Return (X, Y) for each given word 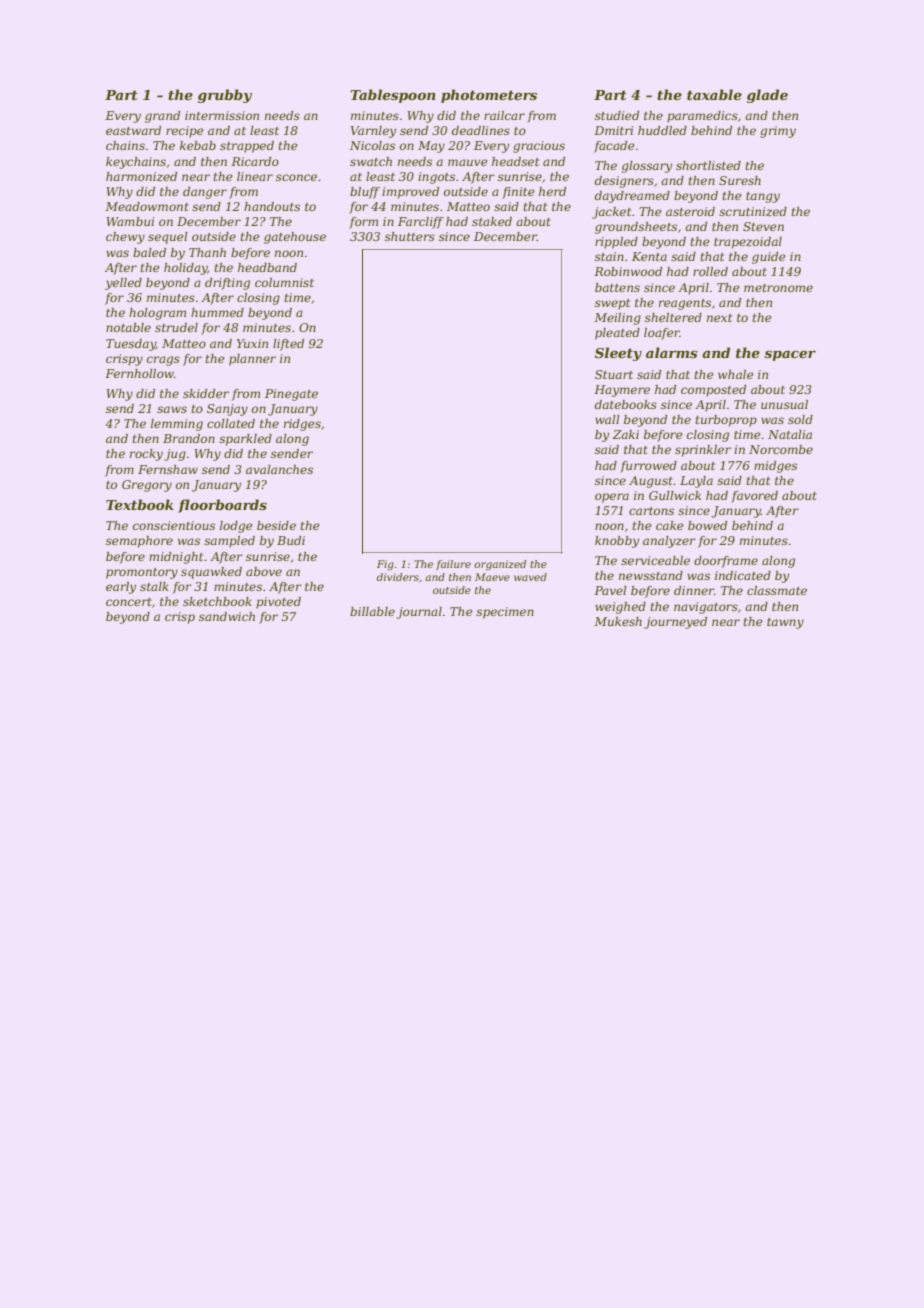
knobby (617, 542)
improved (410, 193)
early (121, 588)
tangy (763, 197)
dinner (694, 590)
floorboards (222, 506)
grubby (225, 96)
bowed (707, 525)
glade (767, 96)
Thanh (207, 252)
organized (500, 565)
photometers (489, 96)
